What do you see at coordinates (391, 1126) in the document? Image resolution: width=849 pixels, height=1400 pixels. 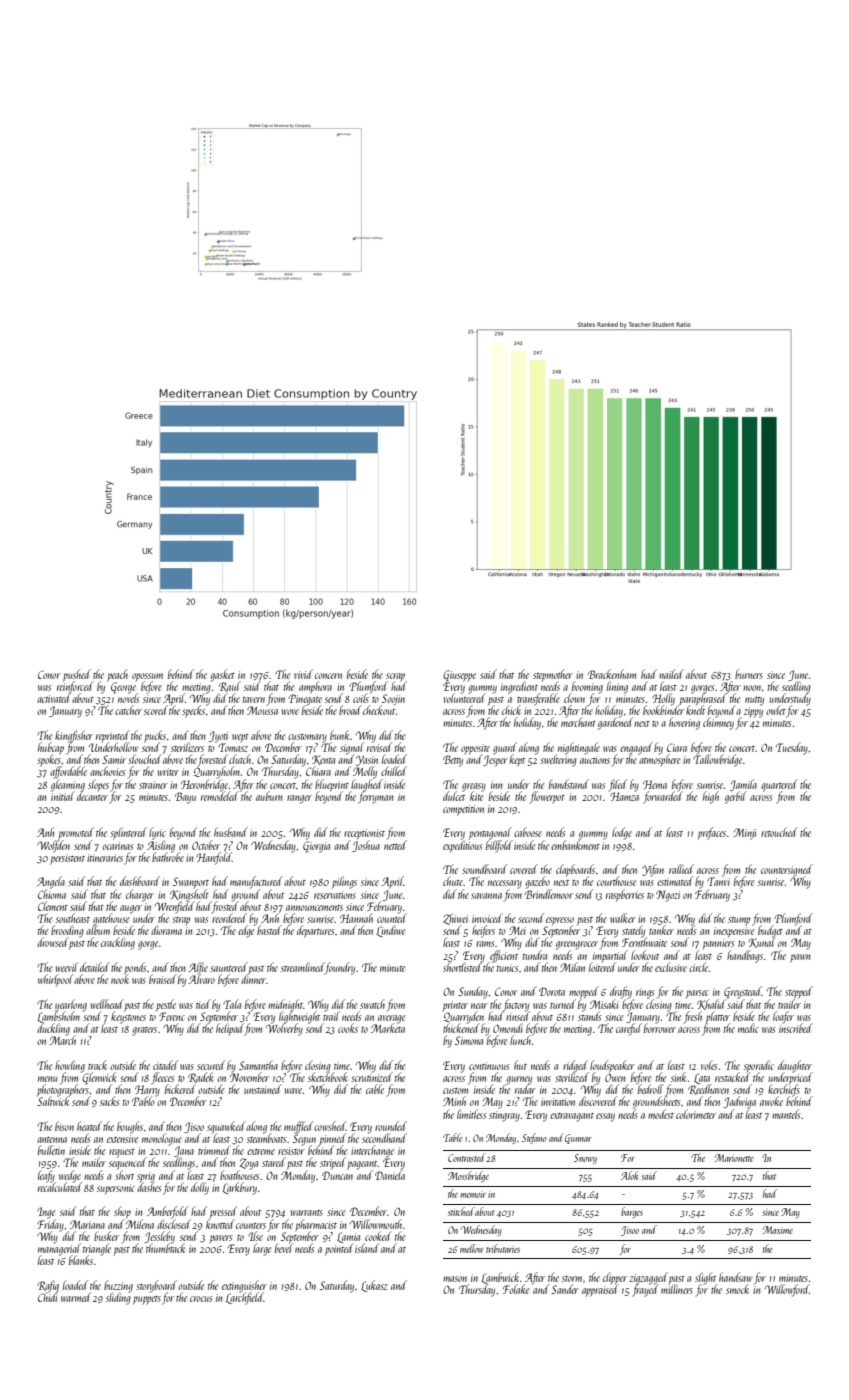 I see `rounded` at bounding box center [391, 1126].
